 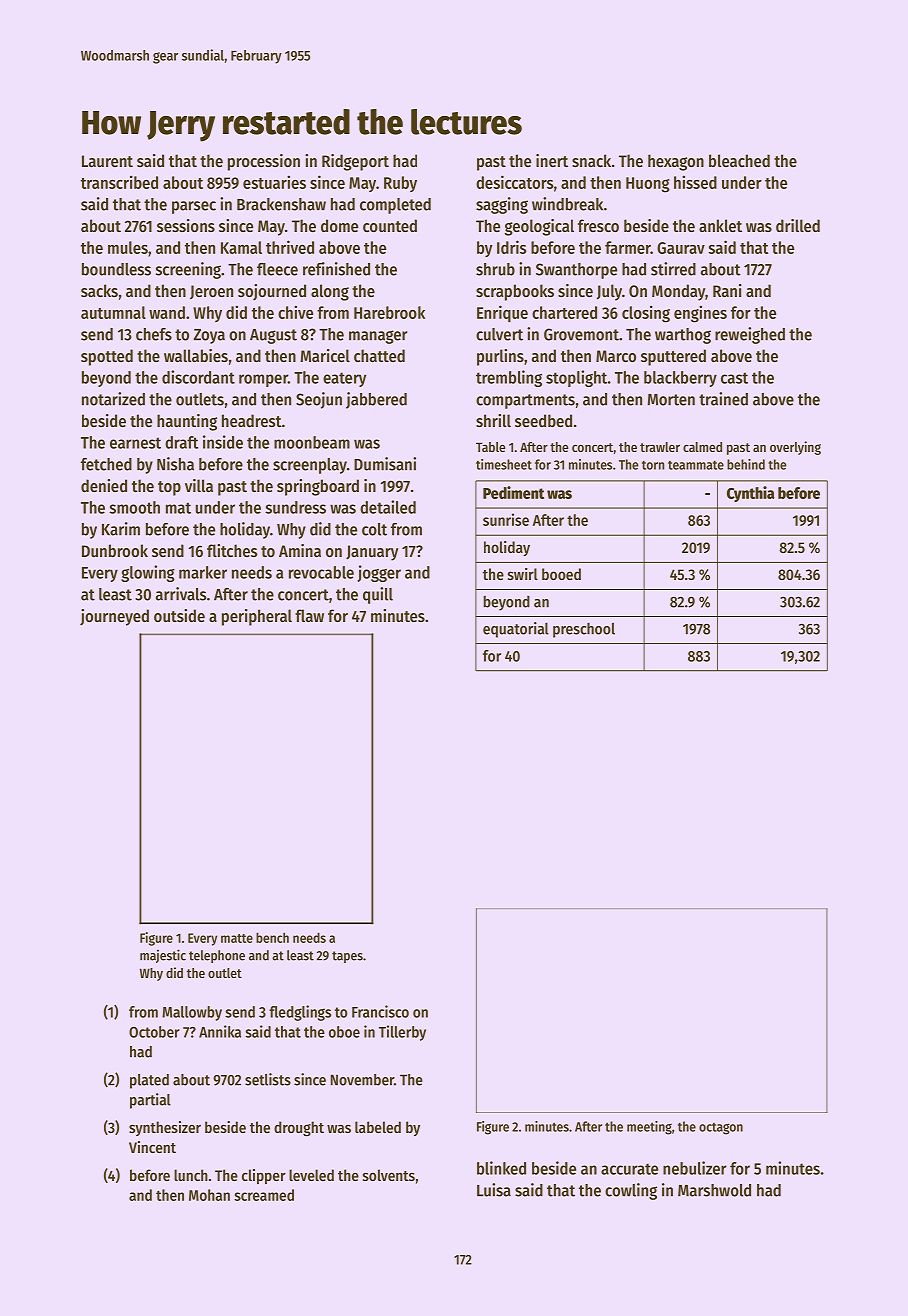 I want to click on booed, so click(x=561, y=574).
